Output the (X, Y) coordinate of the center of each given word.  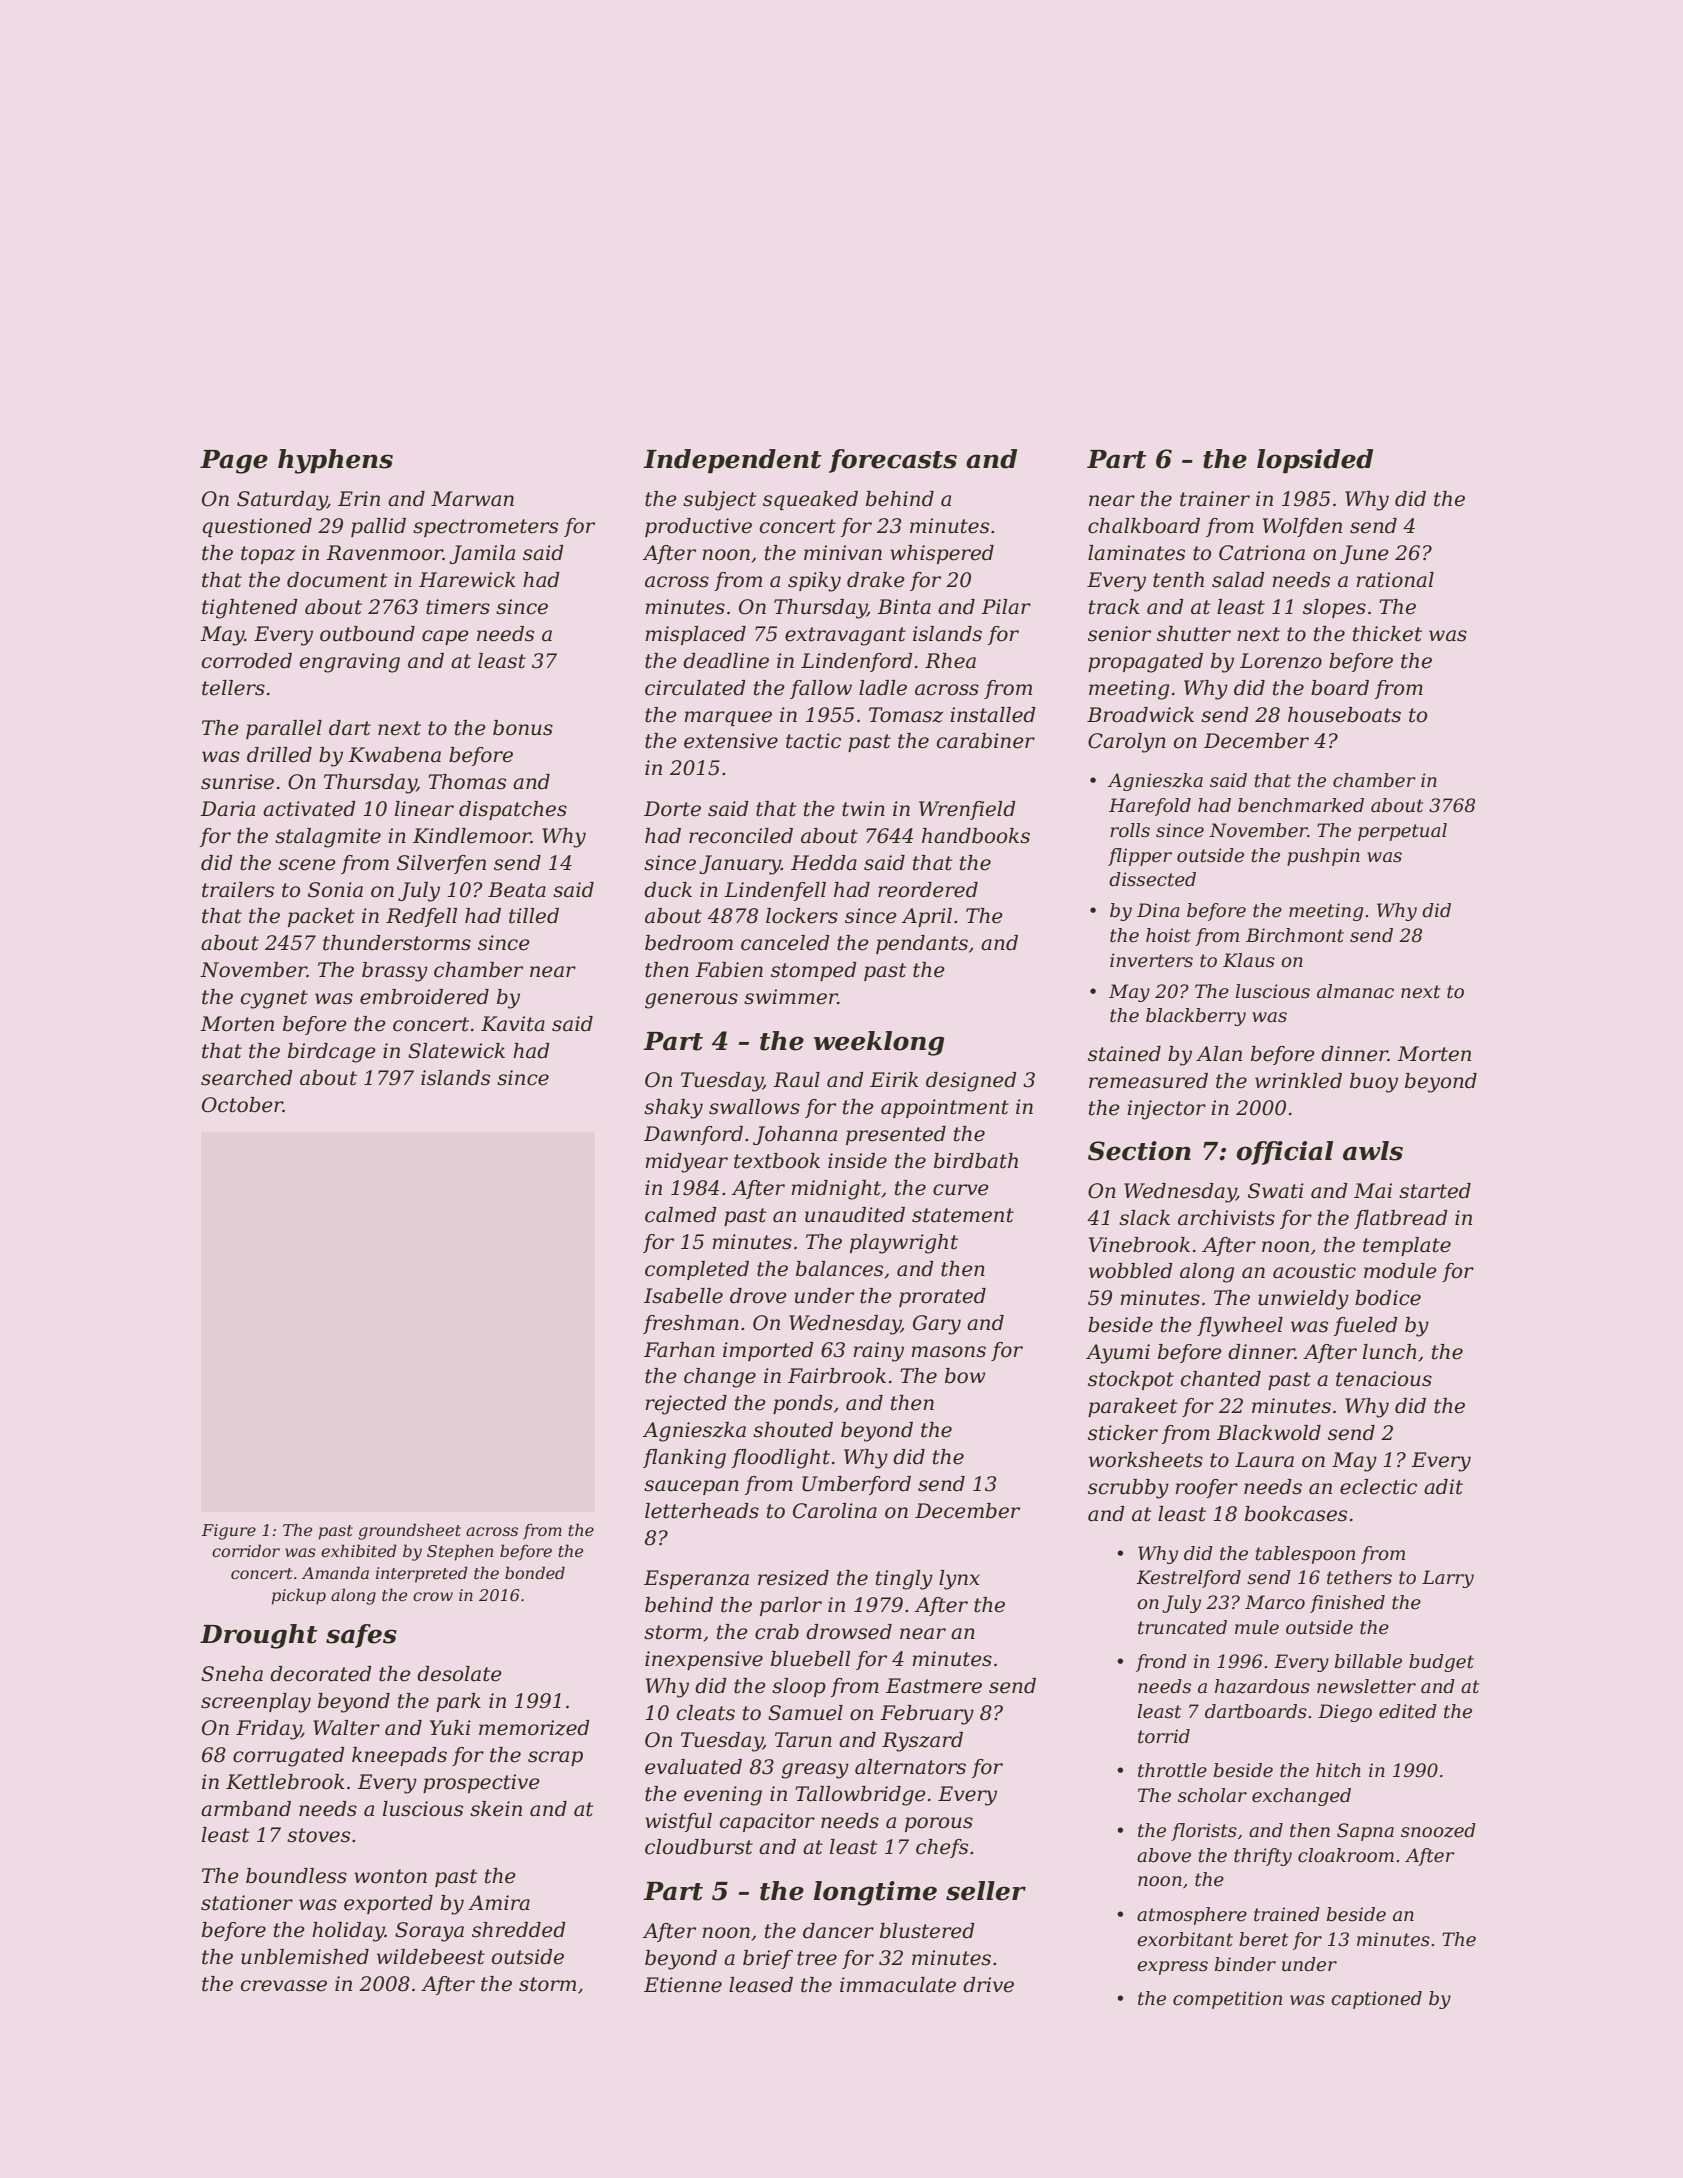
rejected (686, 1405)
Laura (1264, 1460)
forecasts (893, 461)
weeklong (879, 1043)
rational (1395, 580)
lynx (959, 1580)
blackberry (1196, 1017)
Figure (229, 1532)
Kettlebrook (285, 1782)
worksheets (1146, 1460)
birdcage (332, 1053)
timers (458, 607)
